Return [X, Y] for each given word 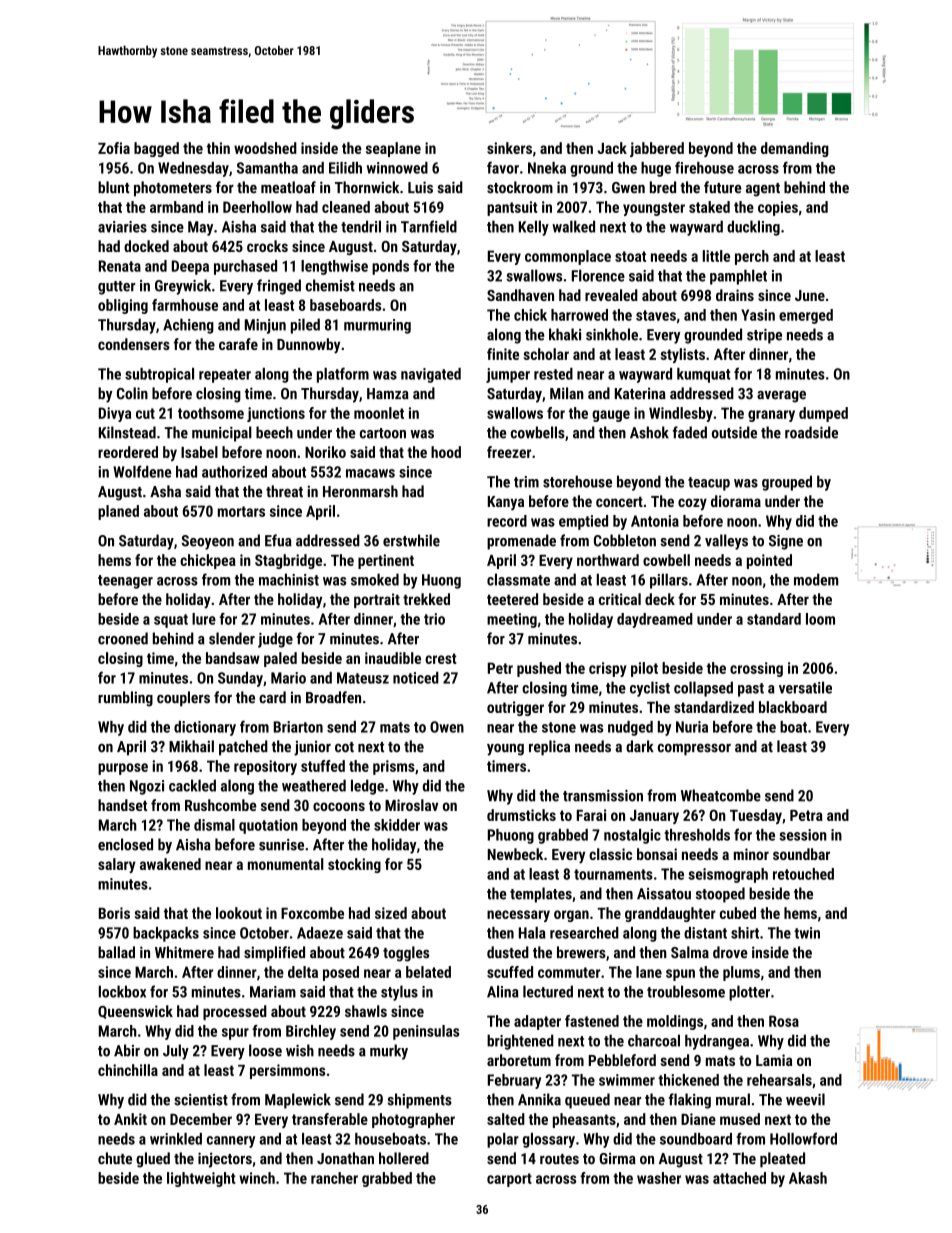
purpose [123, 769]
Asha [165, 491]
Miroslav [411, 805]
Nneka [547, 168]
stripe [764, 336]
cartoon [383, 433]
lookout [239, 913]
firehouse [704, 167]
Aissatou [664, 894]
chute [115, 1158]
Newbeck [515, 854]
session [803, 835]
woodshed [265, 148]
